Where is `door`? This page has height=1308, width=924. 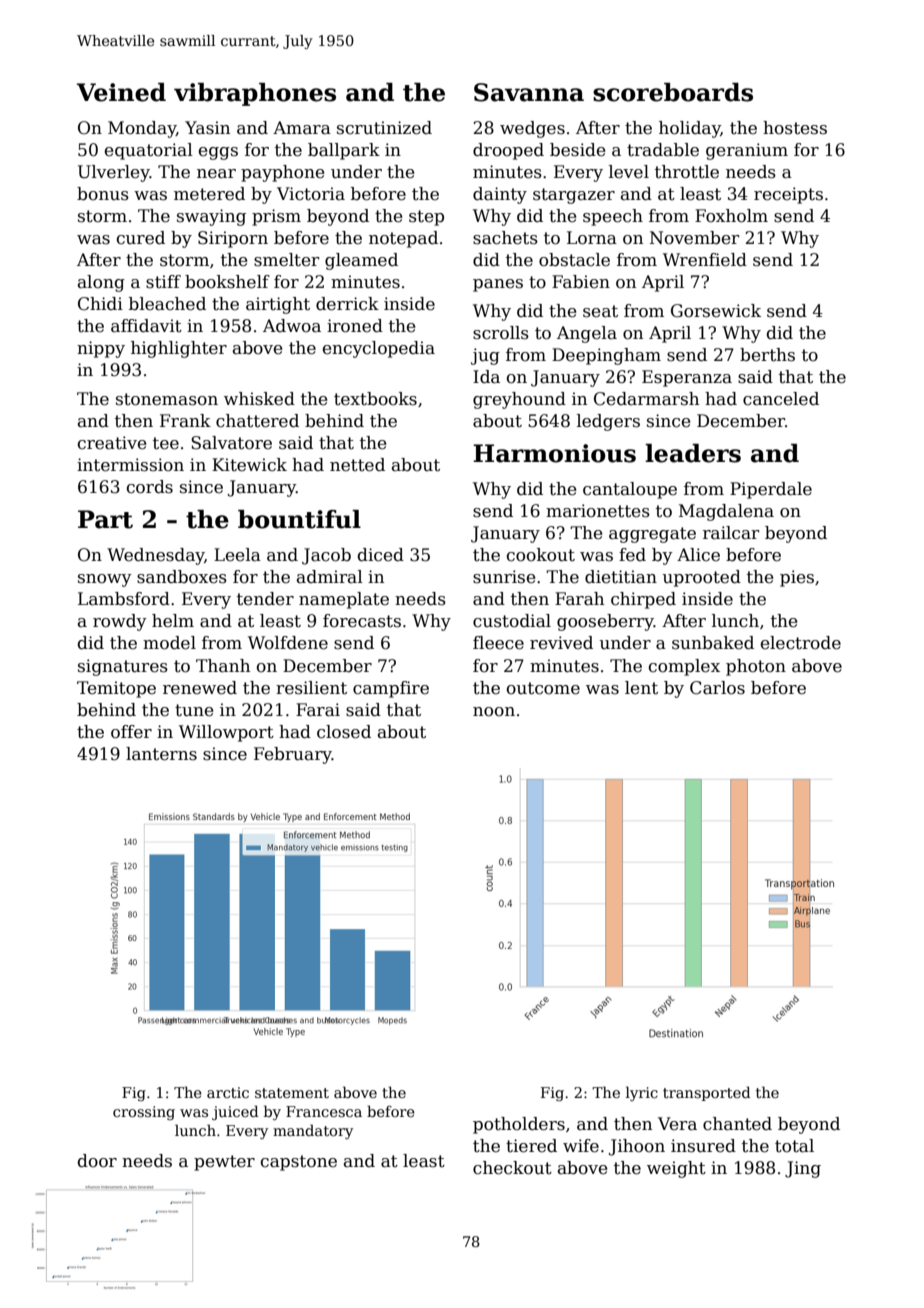
door is located at coordinates (97, 1161).
